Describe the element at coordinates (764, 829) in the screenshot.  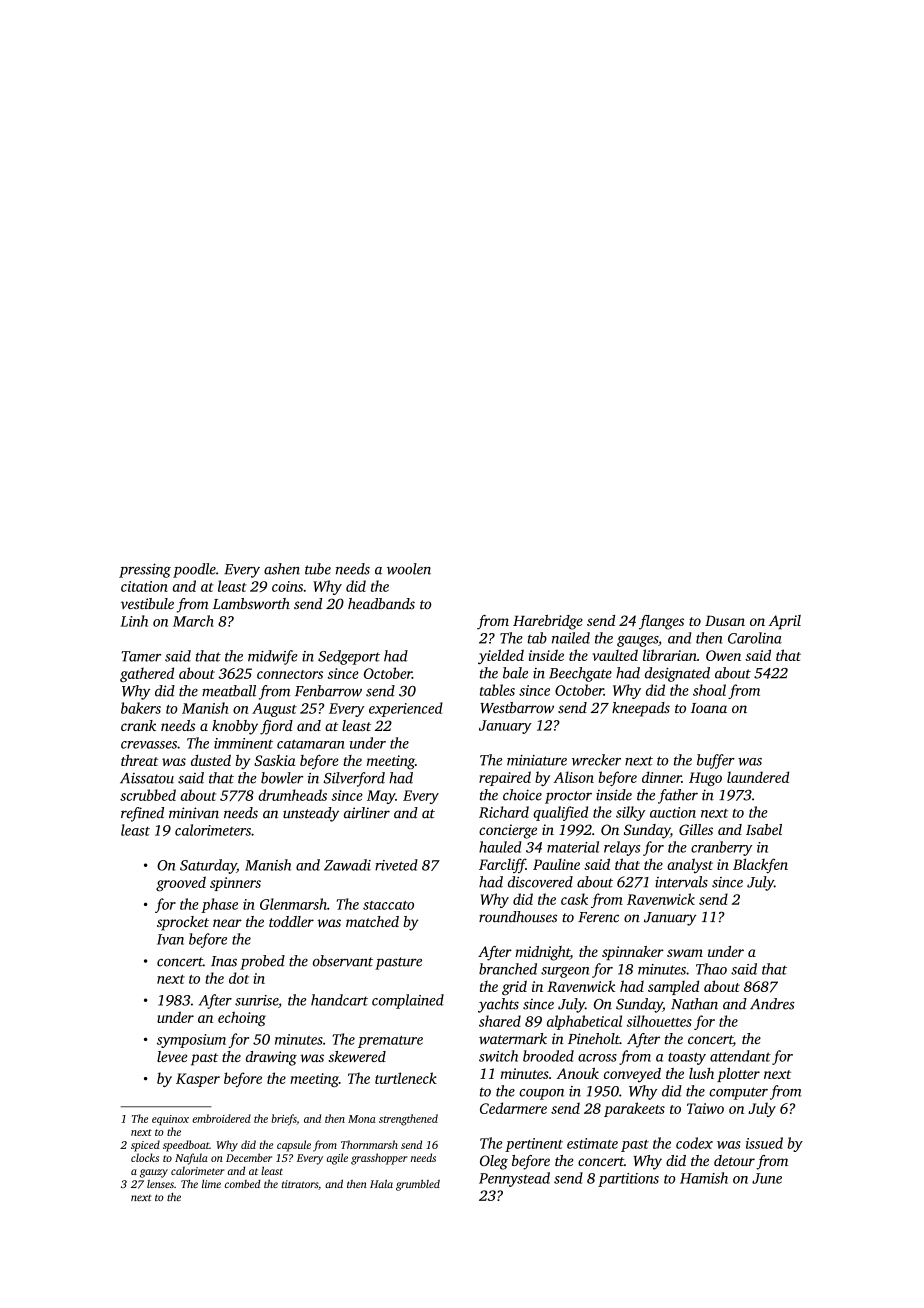
I see `Isabel` at that location.
